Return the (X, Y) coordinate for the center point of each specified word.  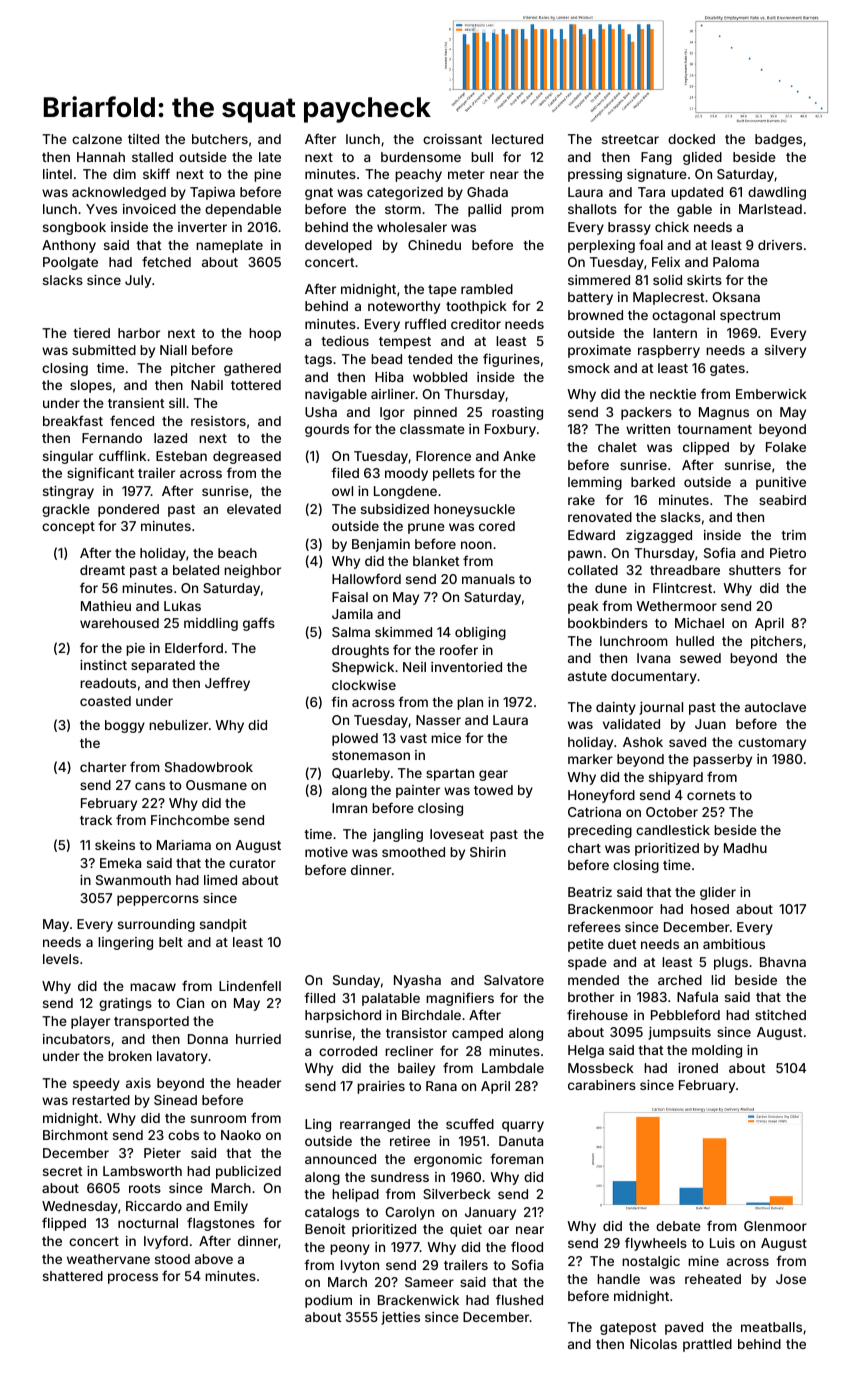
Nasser (438, 720)
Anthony (69, 246)
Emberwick (771, 394)
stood (172, 1259)
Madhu (745, 848)
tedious (345, 341)
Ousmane (216, 785)
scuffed (470, 1123)
